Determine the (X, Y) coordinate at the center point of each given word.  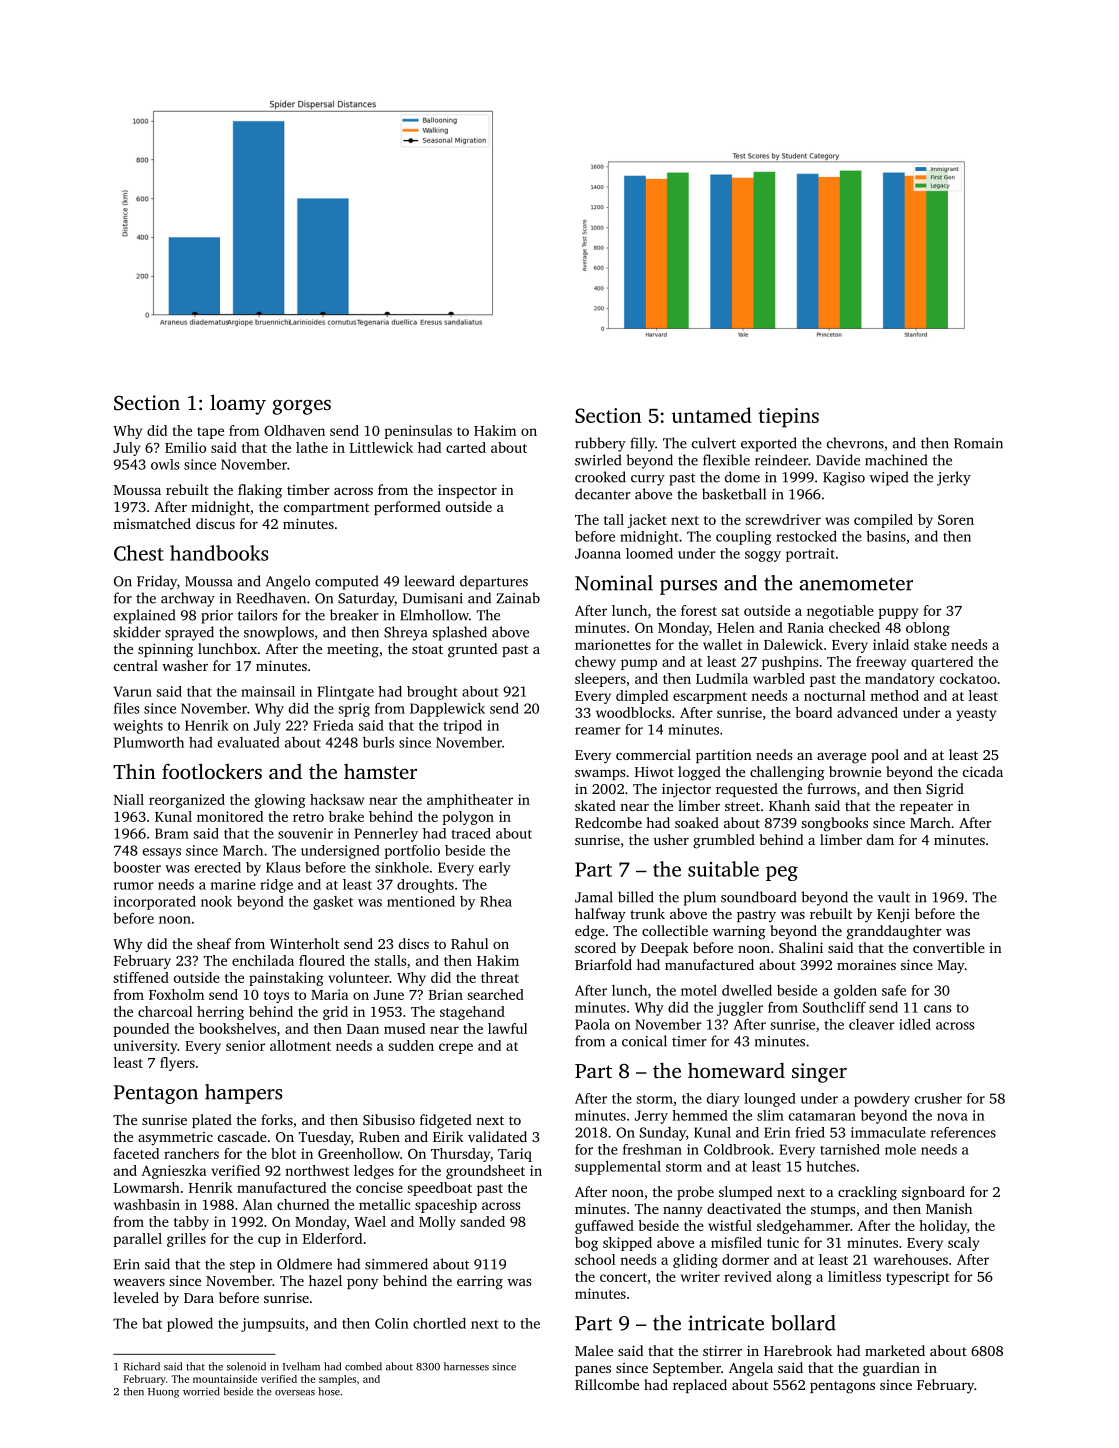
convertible (949, 947)
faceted (136, 1153)
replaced (700, 1386)
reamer (598, 731)
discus (215, 523)
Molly (437, 1223)
